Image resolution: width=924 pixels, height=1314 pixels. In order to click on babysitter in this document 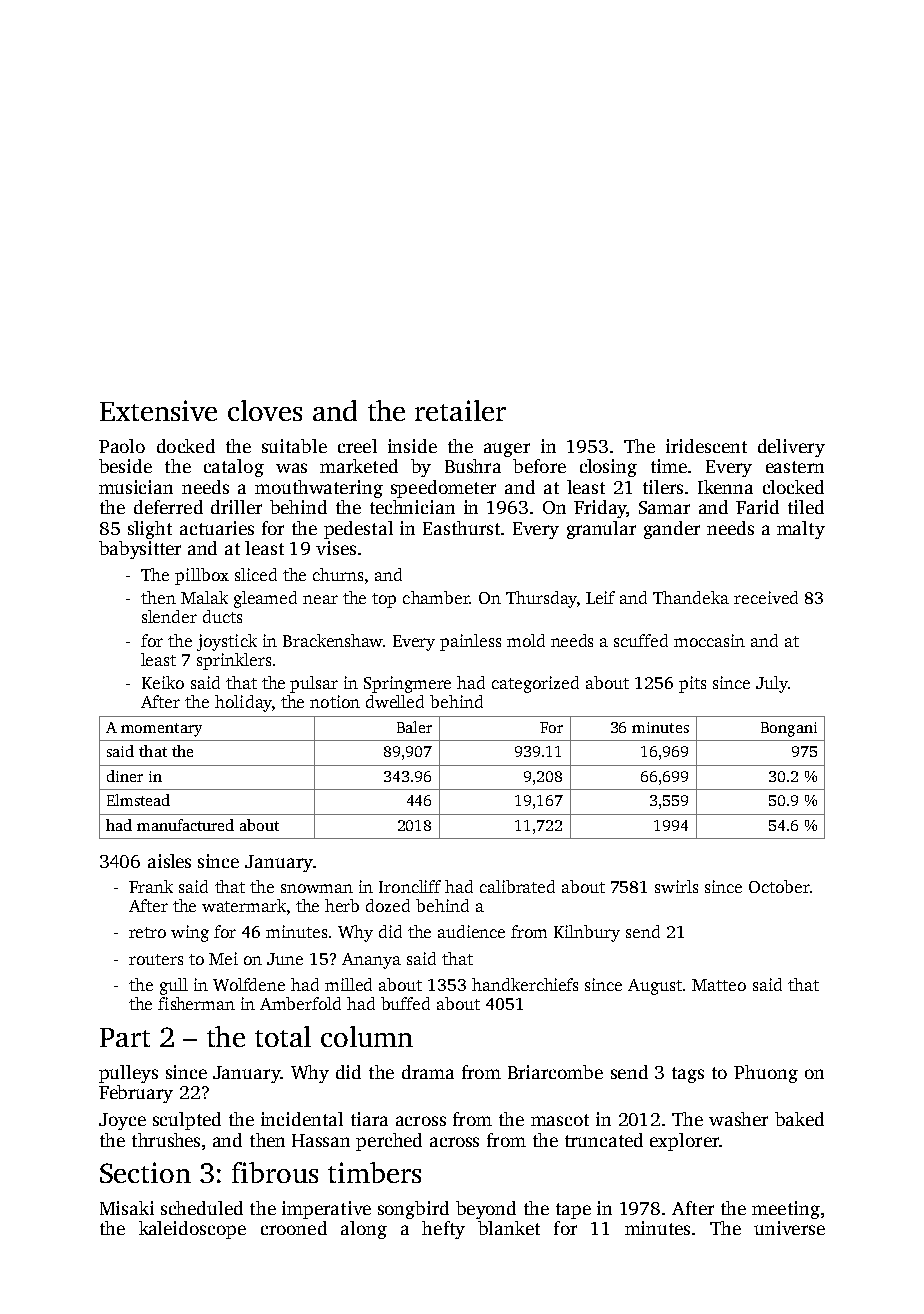, I will do `click(140, 550)`.
